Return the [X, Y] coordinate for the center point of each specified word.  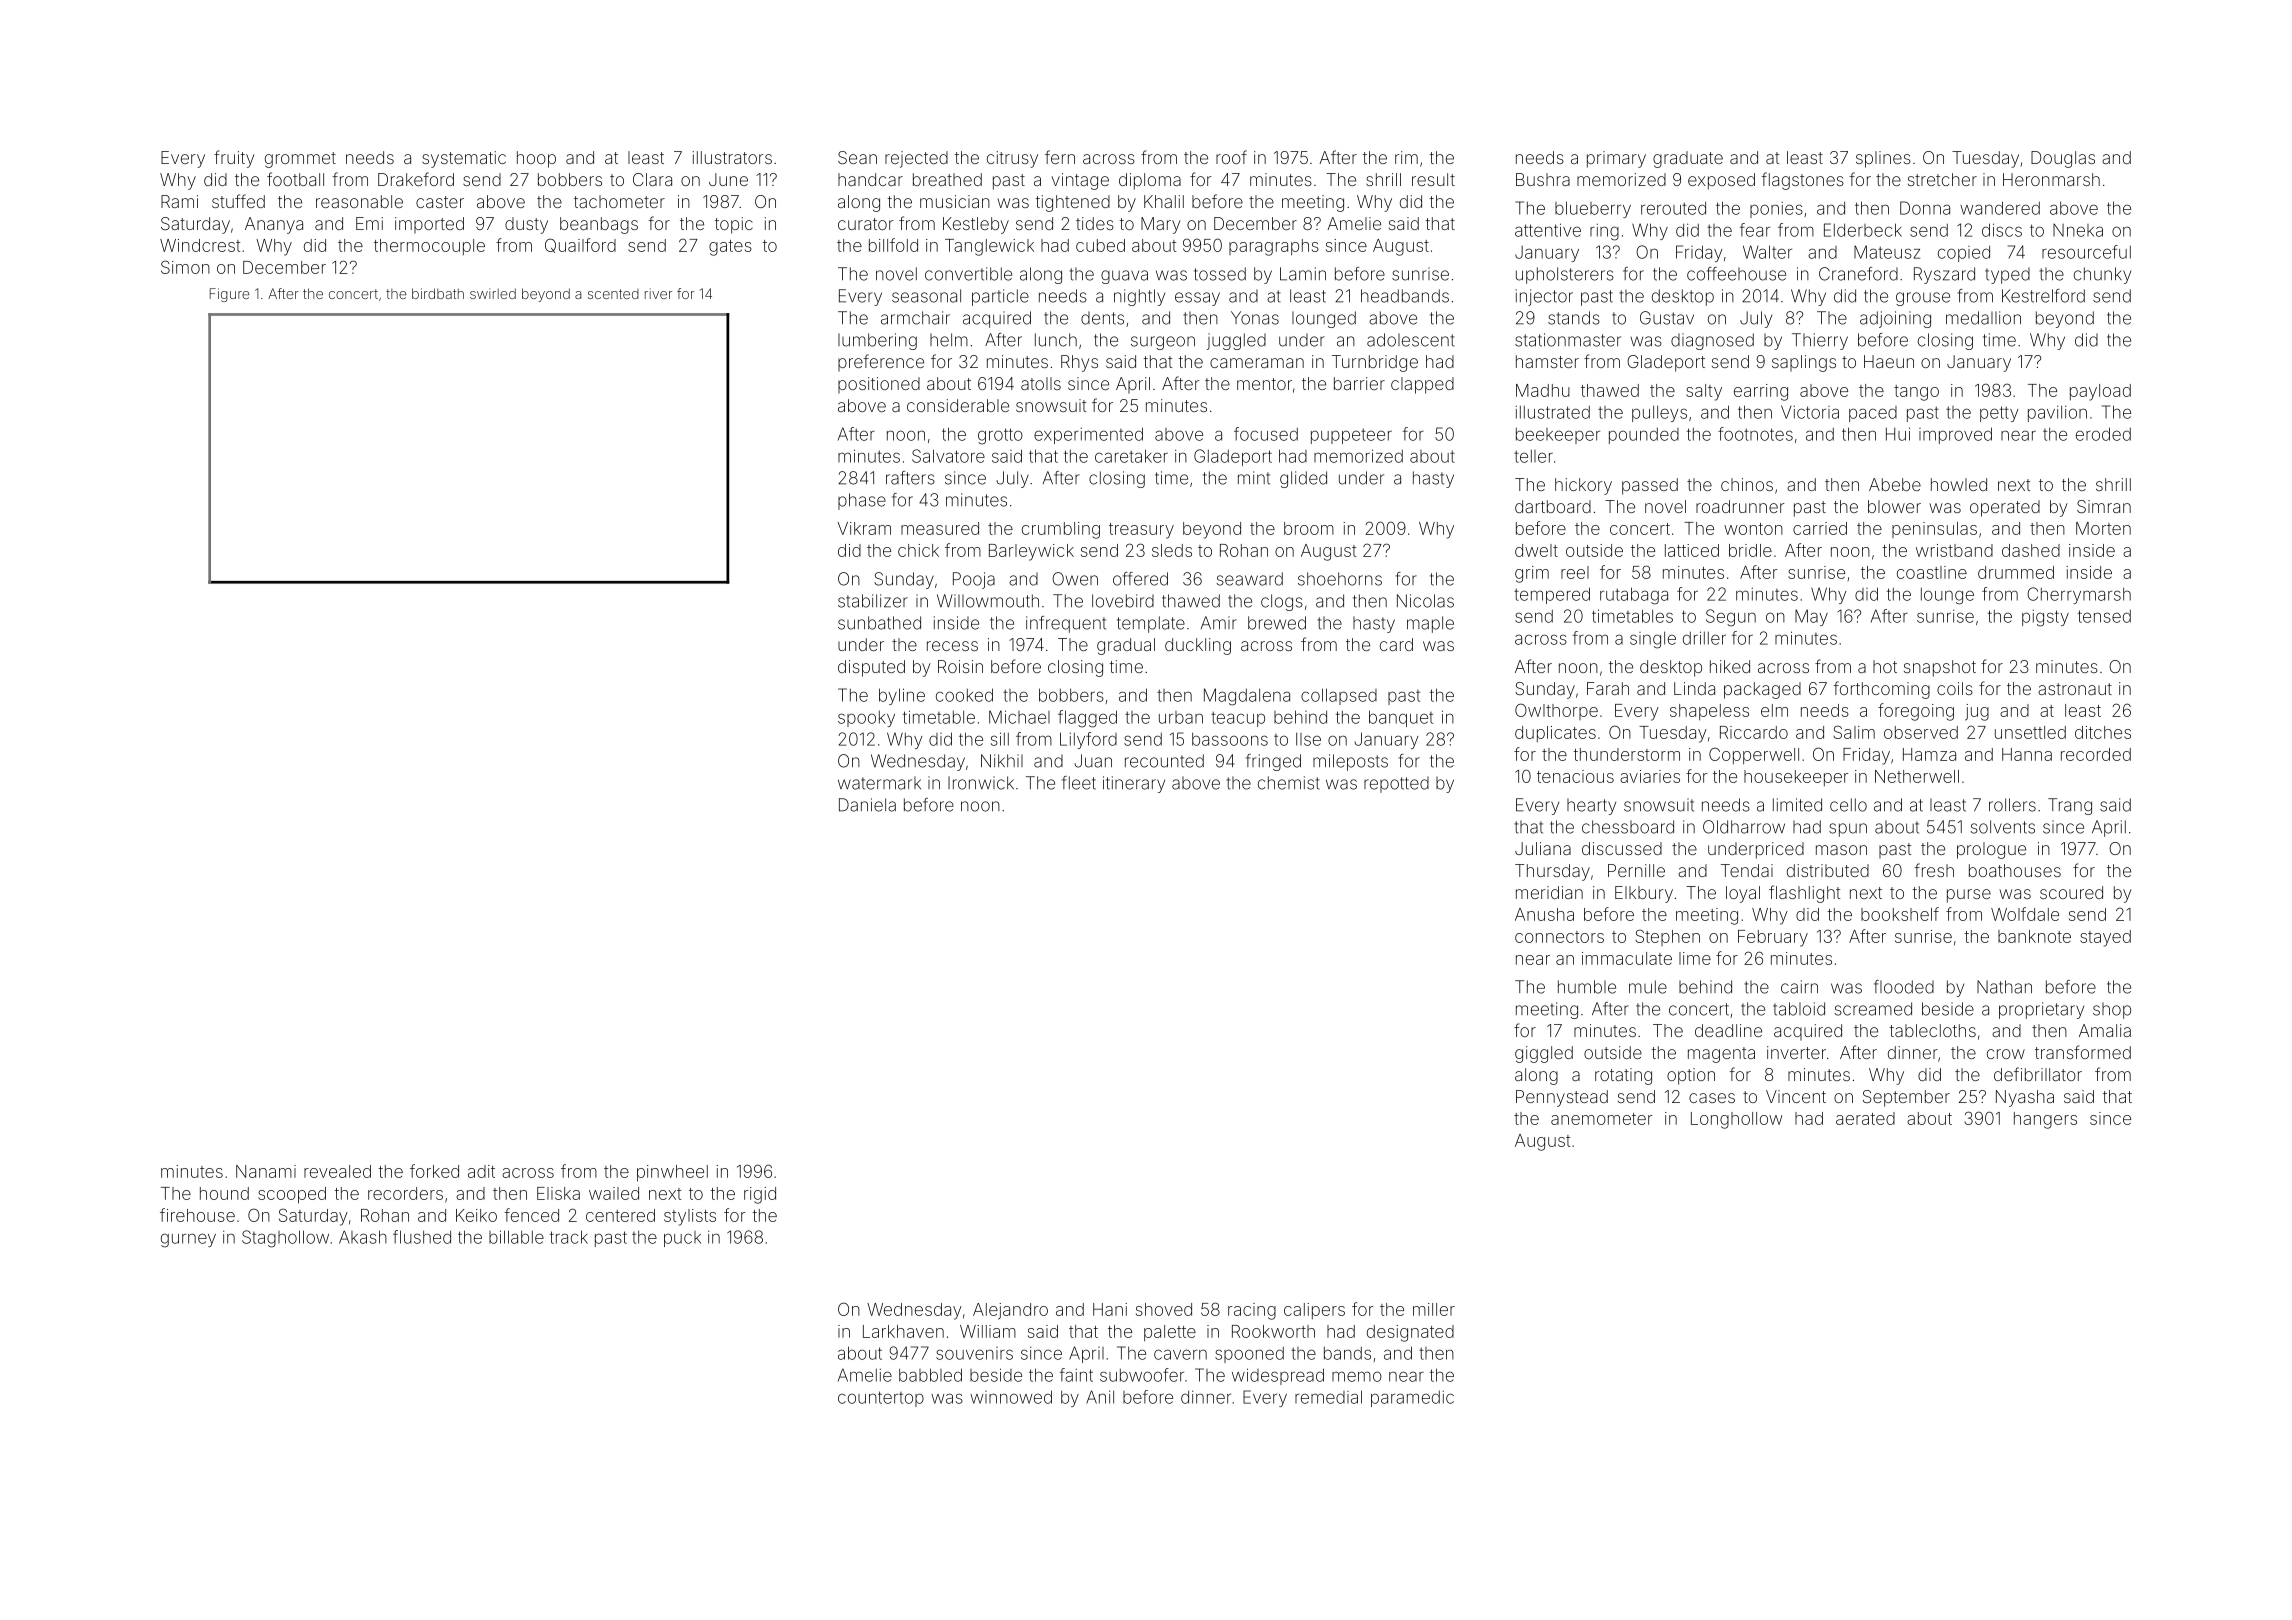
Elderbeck [1863, 230]
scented [613, 294]
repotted [1396, 784]
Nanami [266, 1171]
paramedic [1412, 1399]
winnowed [1011, 1397]
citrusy [1012, 159]
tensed [2104, 616]
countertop [881, 1399]
